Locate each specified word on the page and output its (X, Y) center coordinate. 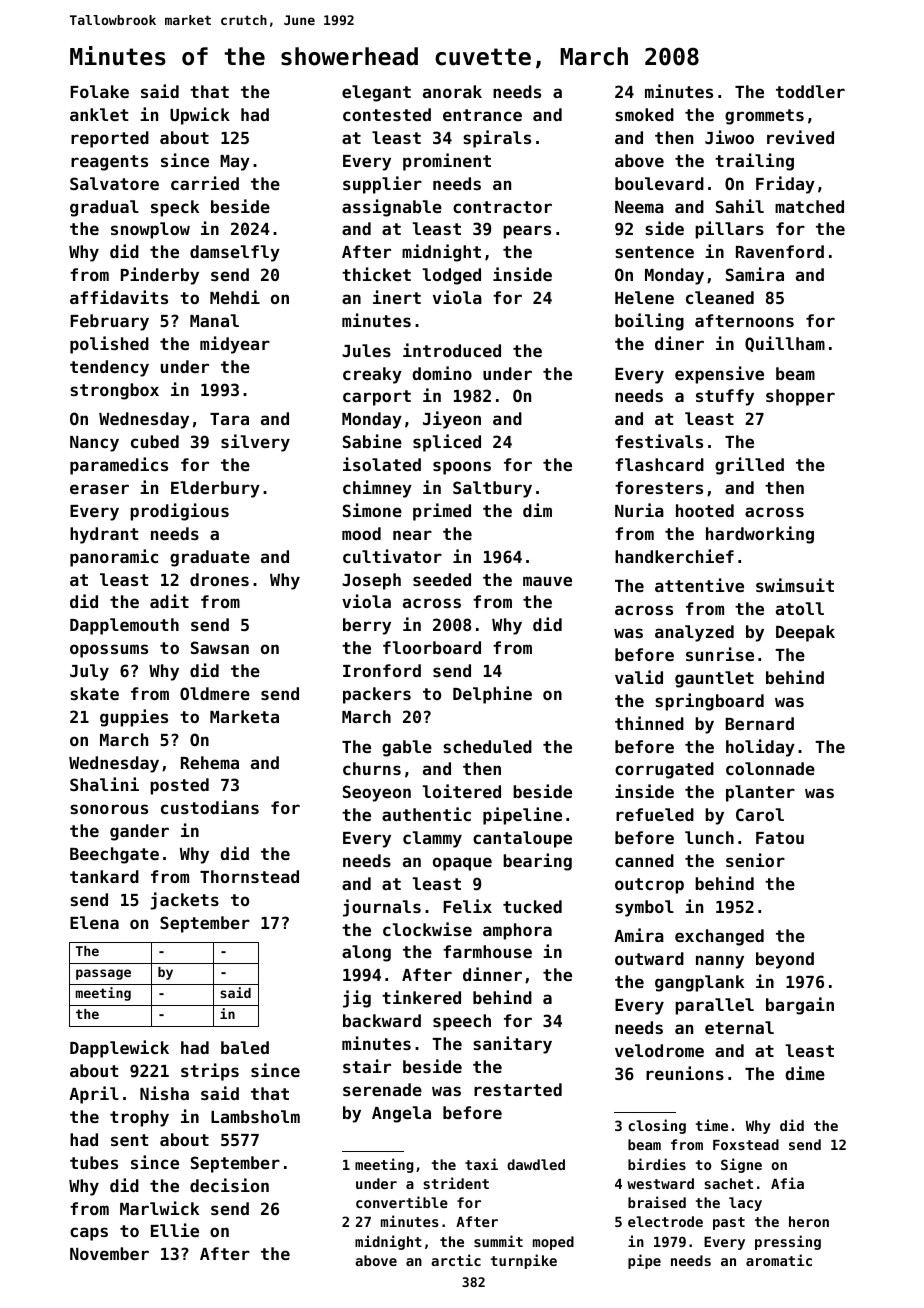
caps (89, 1234)
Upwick (200, 116)
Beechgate (114, 855)
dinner (492, 974)
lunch (709, 837)
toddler (810, 91)
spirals (497, 139)
